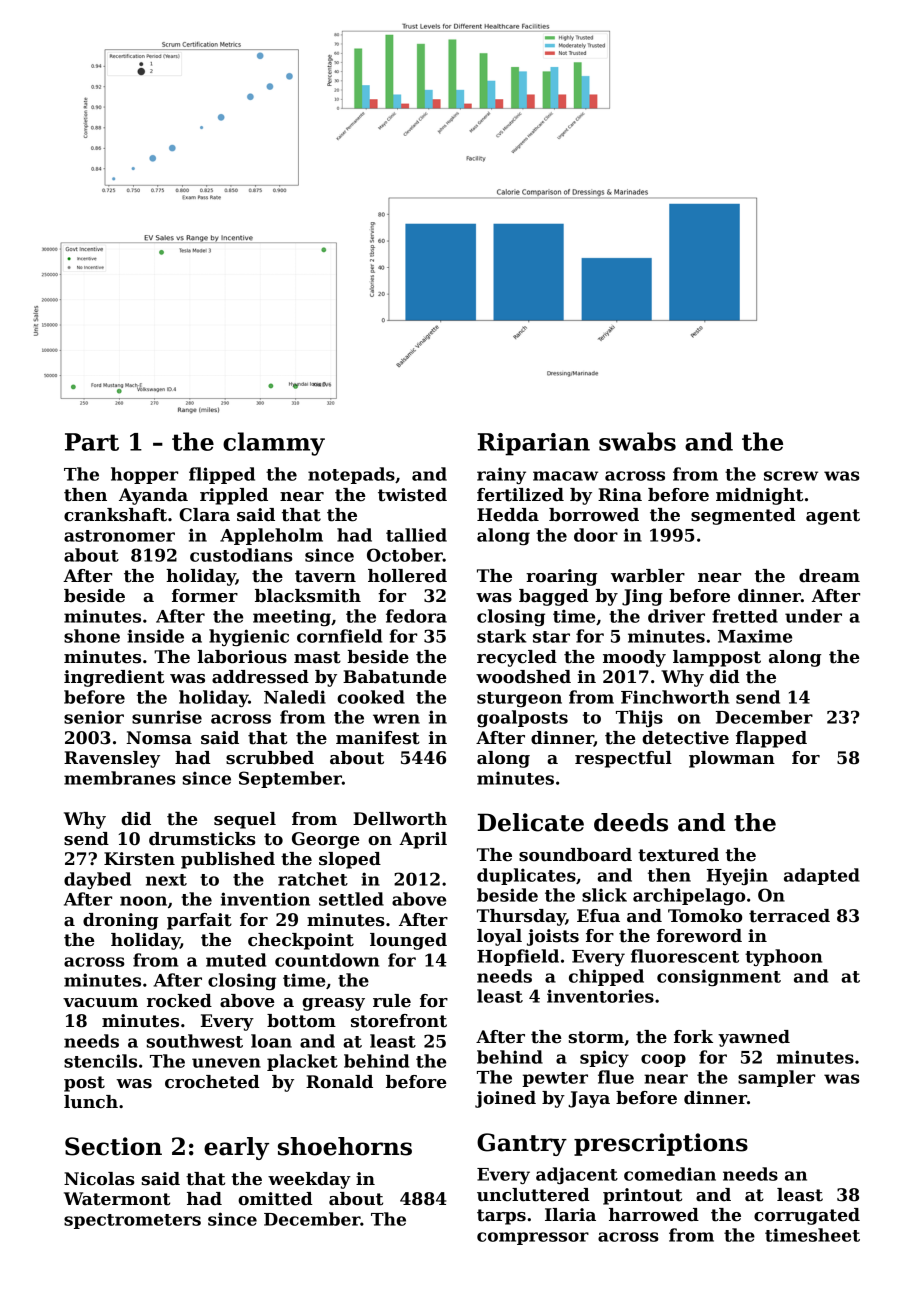  What do you see at coordinates (499, 937) in the page?
I see `loyal` at bounding box center [499, 937].
